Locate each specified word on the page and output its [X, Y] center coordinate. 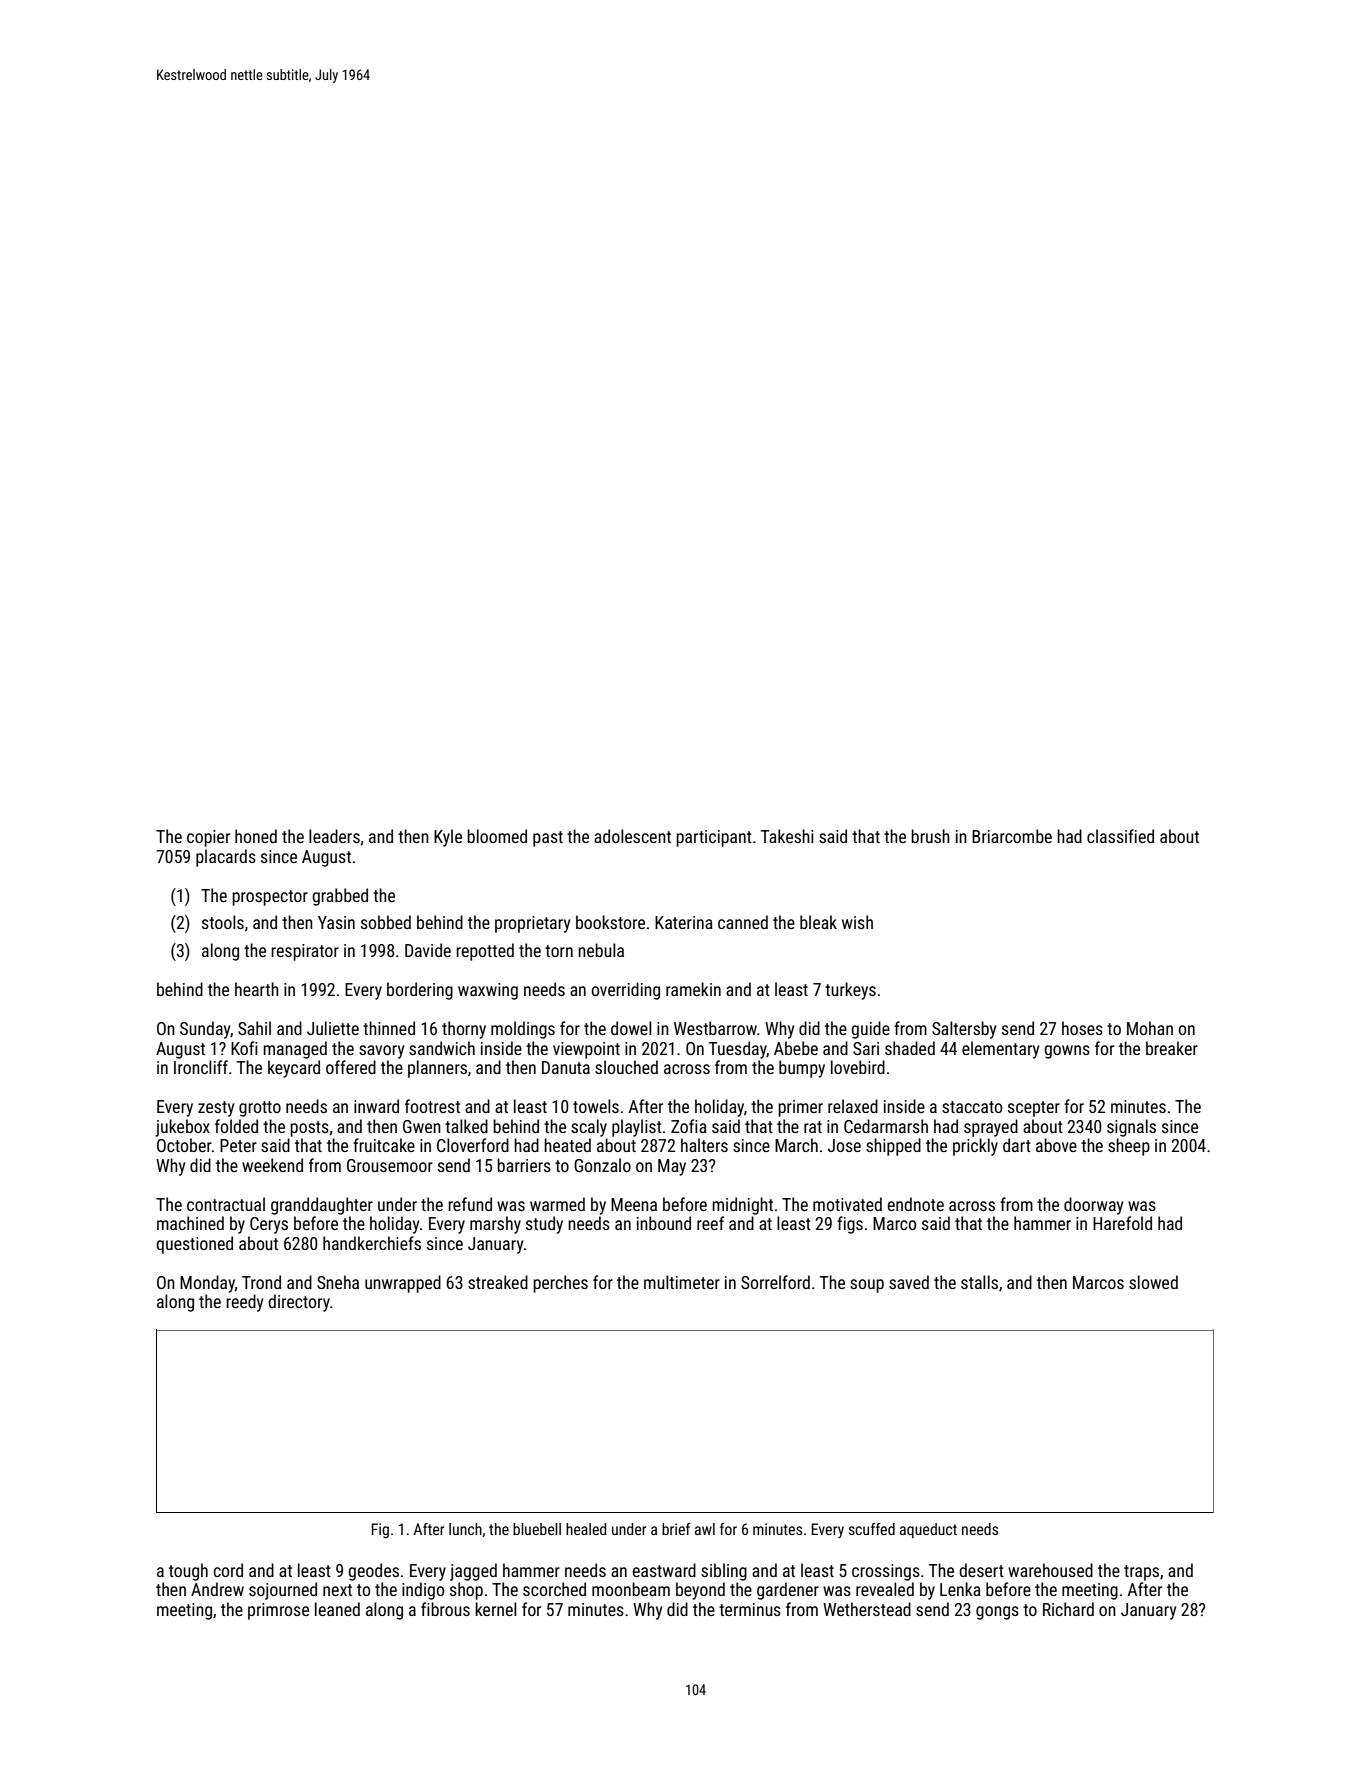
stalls [979, 1282]
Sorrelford [775, 1282]
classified [1120, 836]
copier [208, 838]
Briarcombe [1012, 836]
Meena [634, 1204]
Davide [428, 950]
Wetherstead [867, 1609]
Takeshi [787, 836]
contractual [226, 1204]
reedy [244, 1303]
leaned [337, 1609]
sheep [1129, 1147]
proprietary [532, 924]
